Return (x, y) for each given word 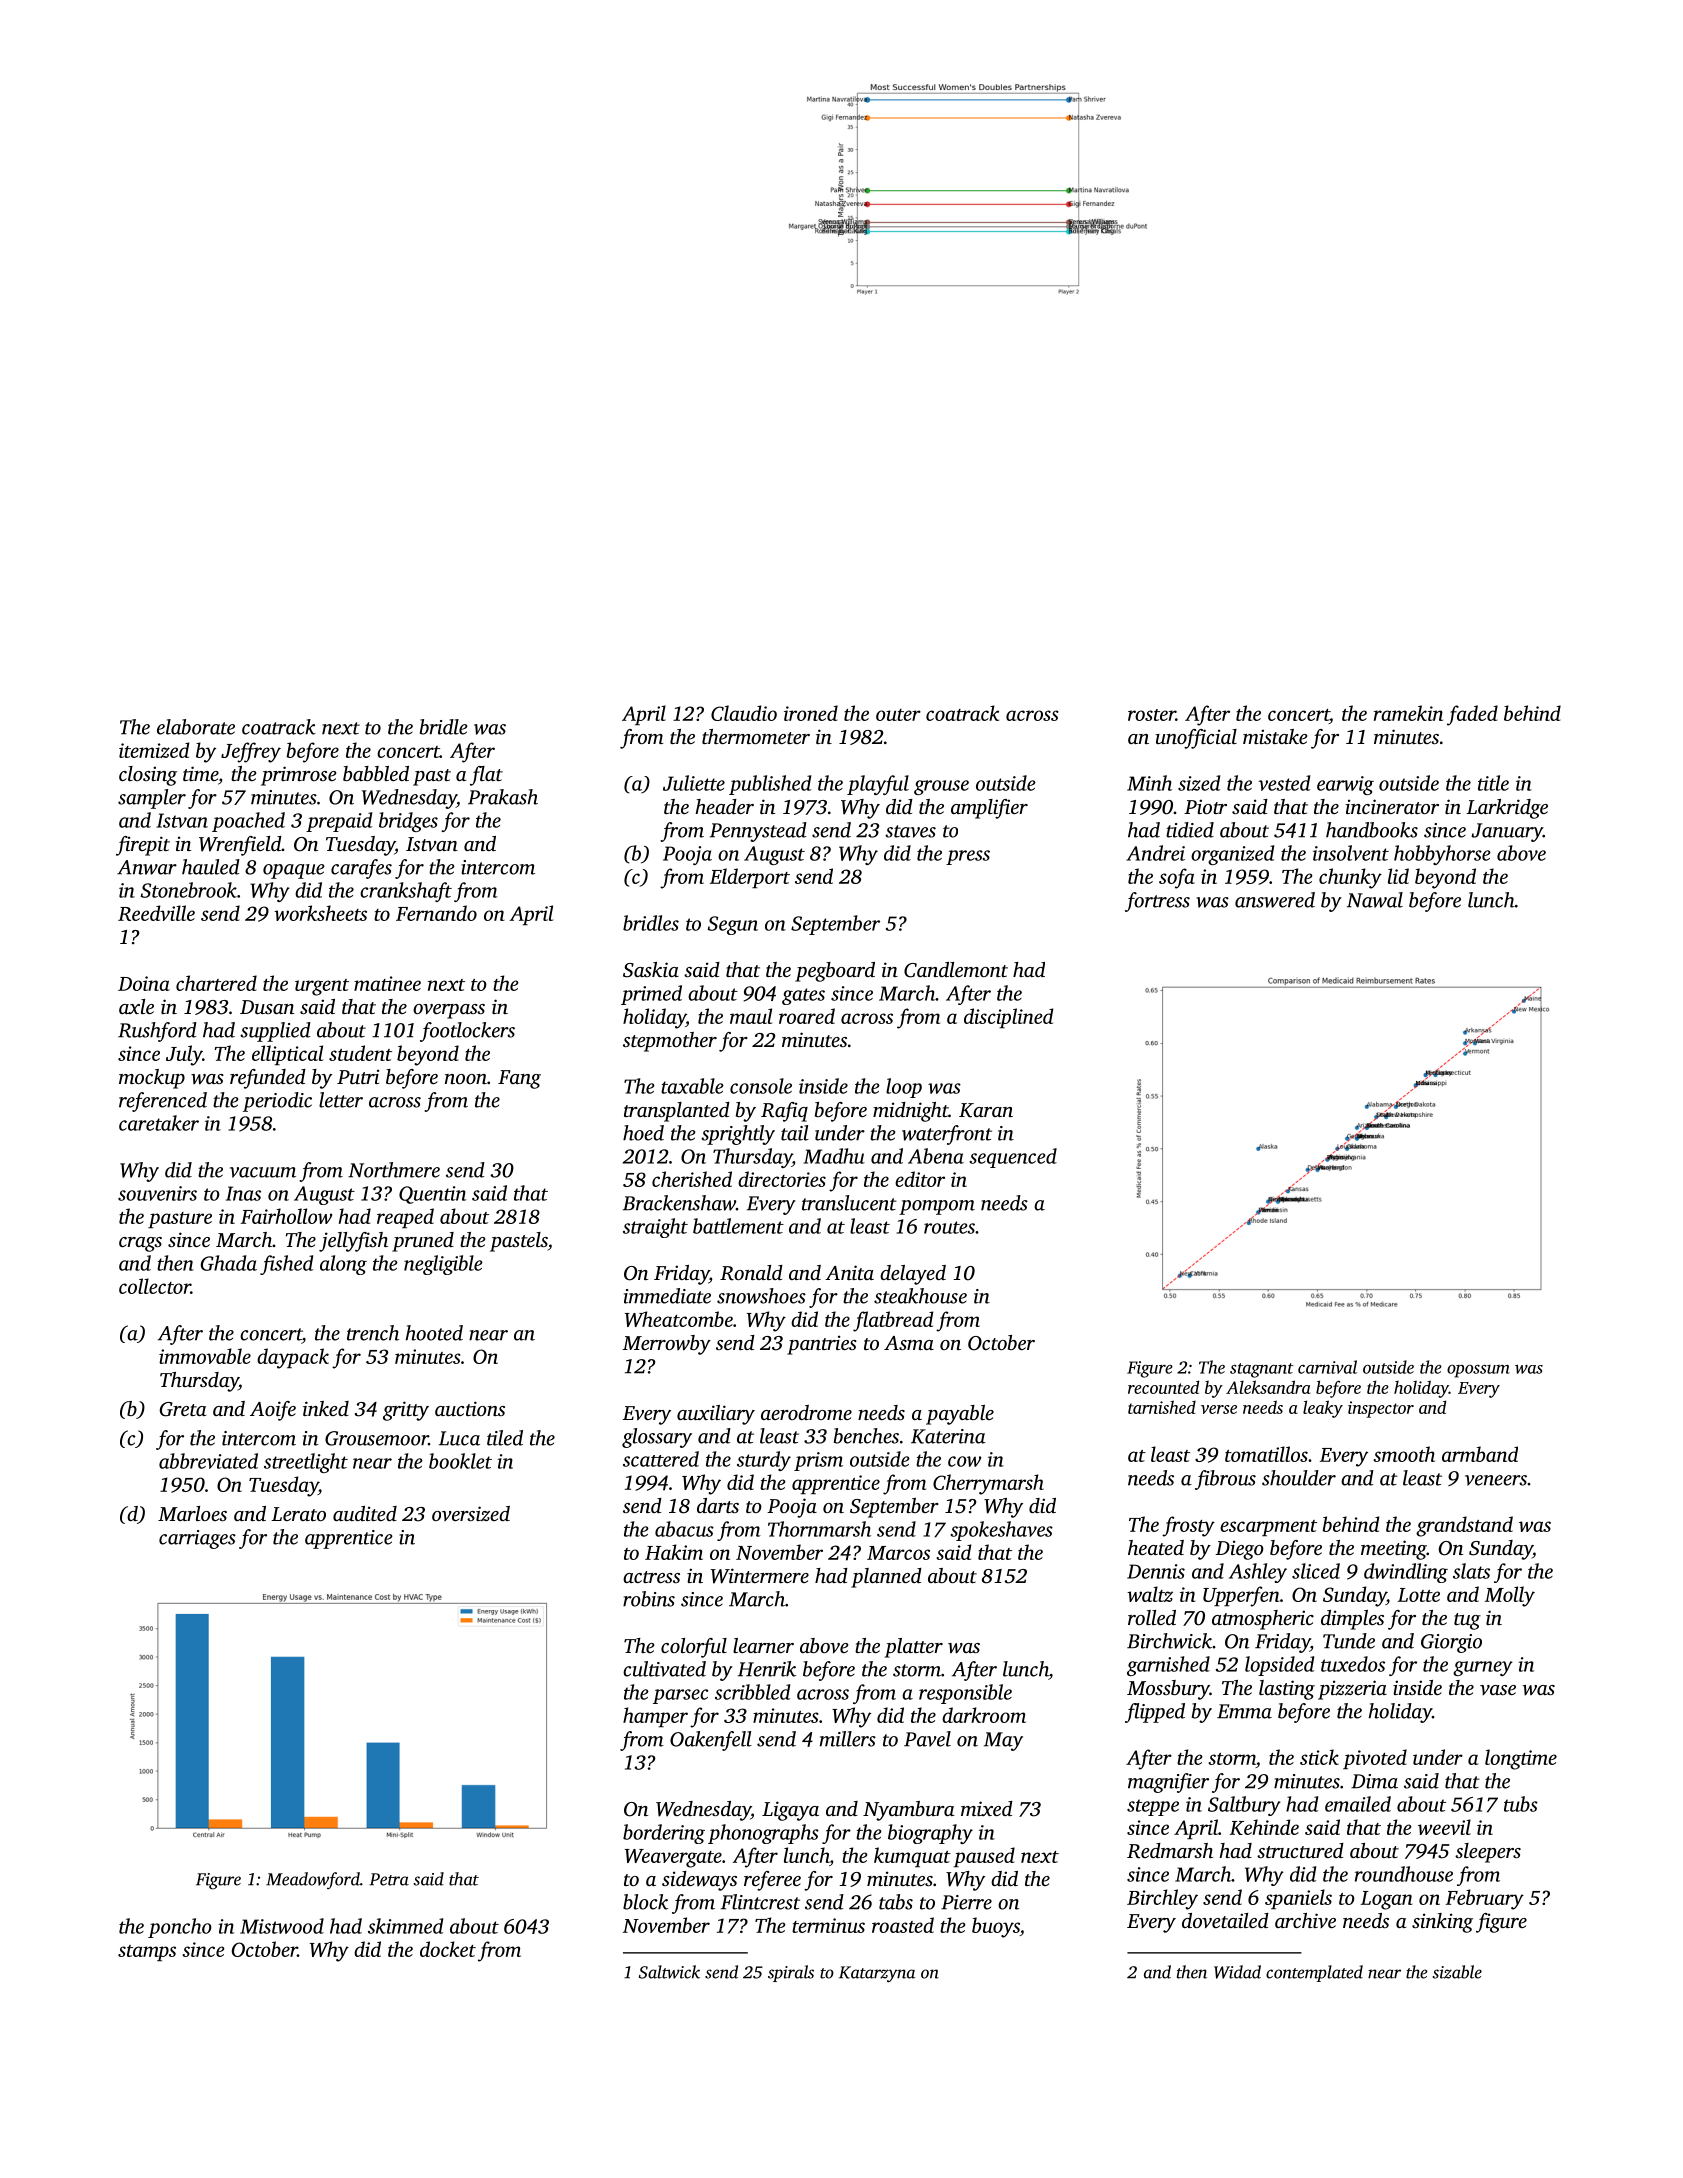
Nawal (1375, 900)
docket (448, 1949)
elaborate (196, 727)
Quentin (432, 1195)
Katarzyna (877, 1974)
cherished (692, 1179)
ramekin (1408, 713)
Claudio (744, 713)
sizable (1457, 1972)
